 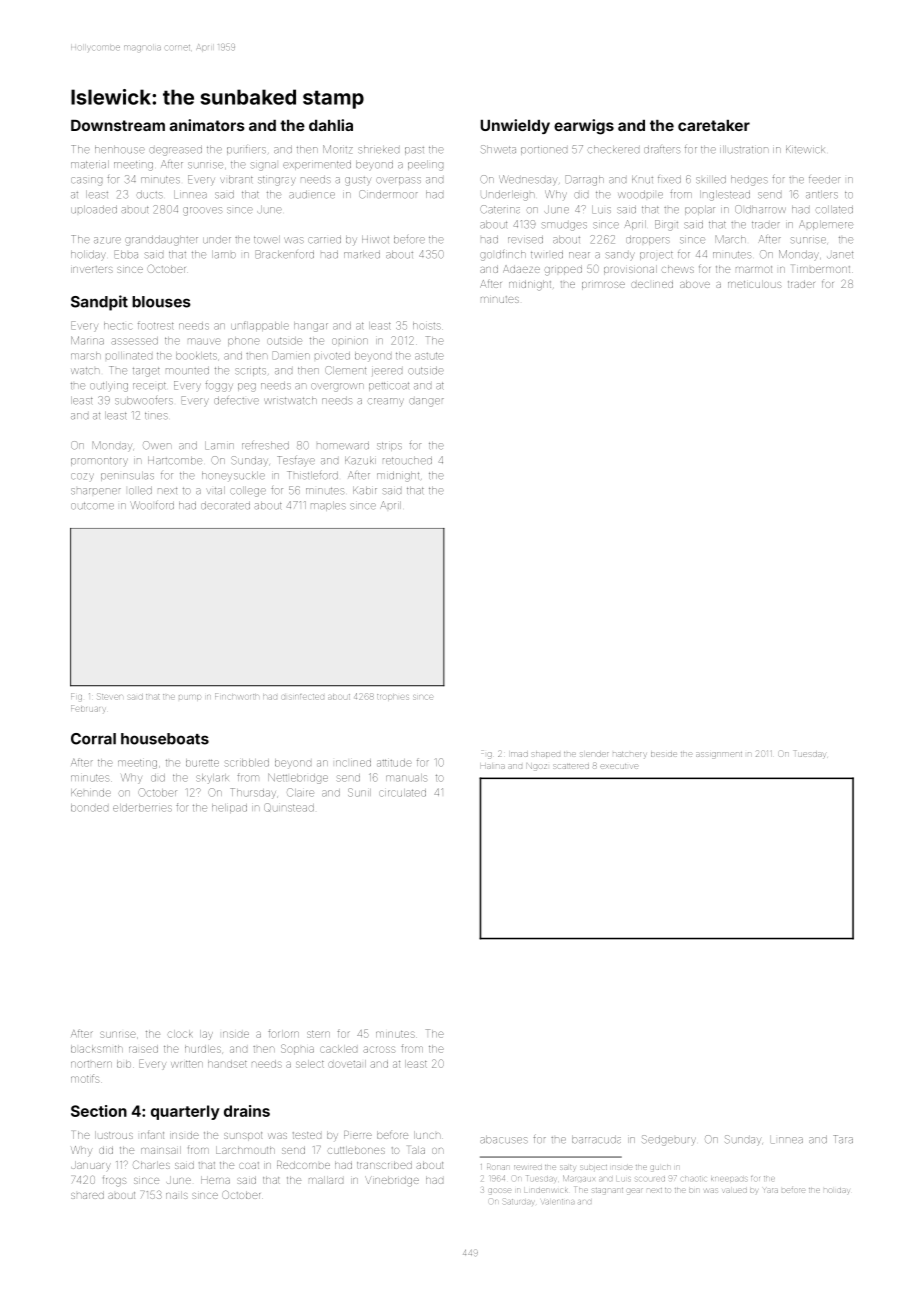 What do you see at coordinates (379, 1049) in the screenshot?
I see `across` at bounding box center [379, 1049].
